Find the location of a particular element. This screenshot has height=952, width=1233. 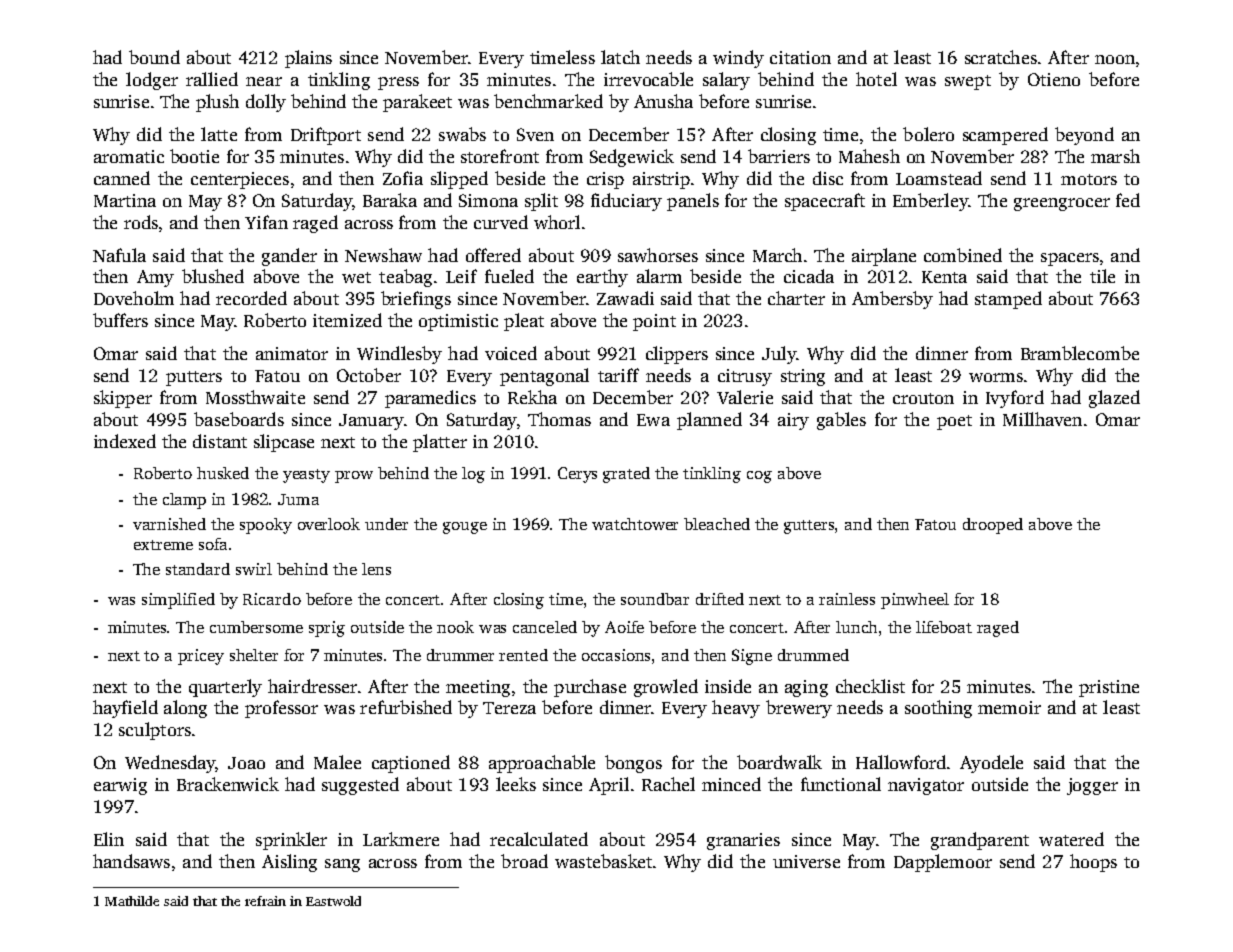

indexed is located at coordinates (125, 441).
